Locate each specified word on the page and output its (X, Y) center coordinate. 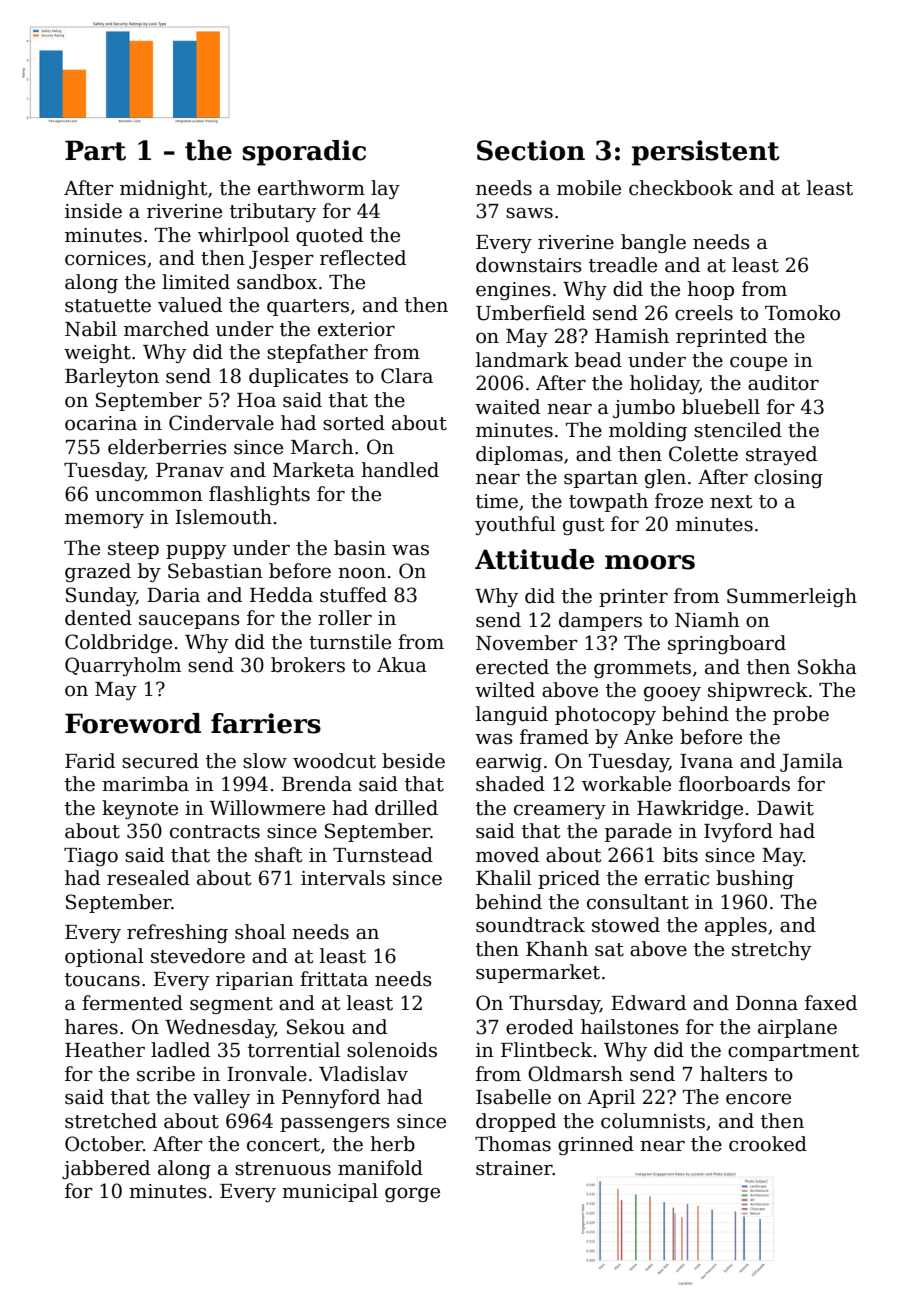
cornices (105, 258)
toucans (102, 980)
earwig (509, 763)
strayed (781, 455)
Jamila (811, 762)
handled (400, 470)
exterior (356, 329)
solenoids (392, 1050)
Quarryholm (123, 666)
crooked (768, 1144)
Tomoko (802, 313)
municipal (330, 1192)
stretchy (771, 950)
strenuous (283, 1169)
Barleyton (112, 377)
